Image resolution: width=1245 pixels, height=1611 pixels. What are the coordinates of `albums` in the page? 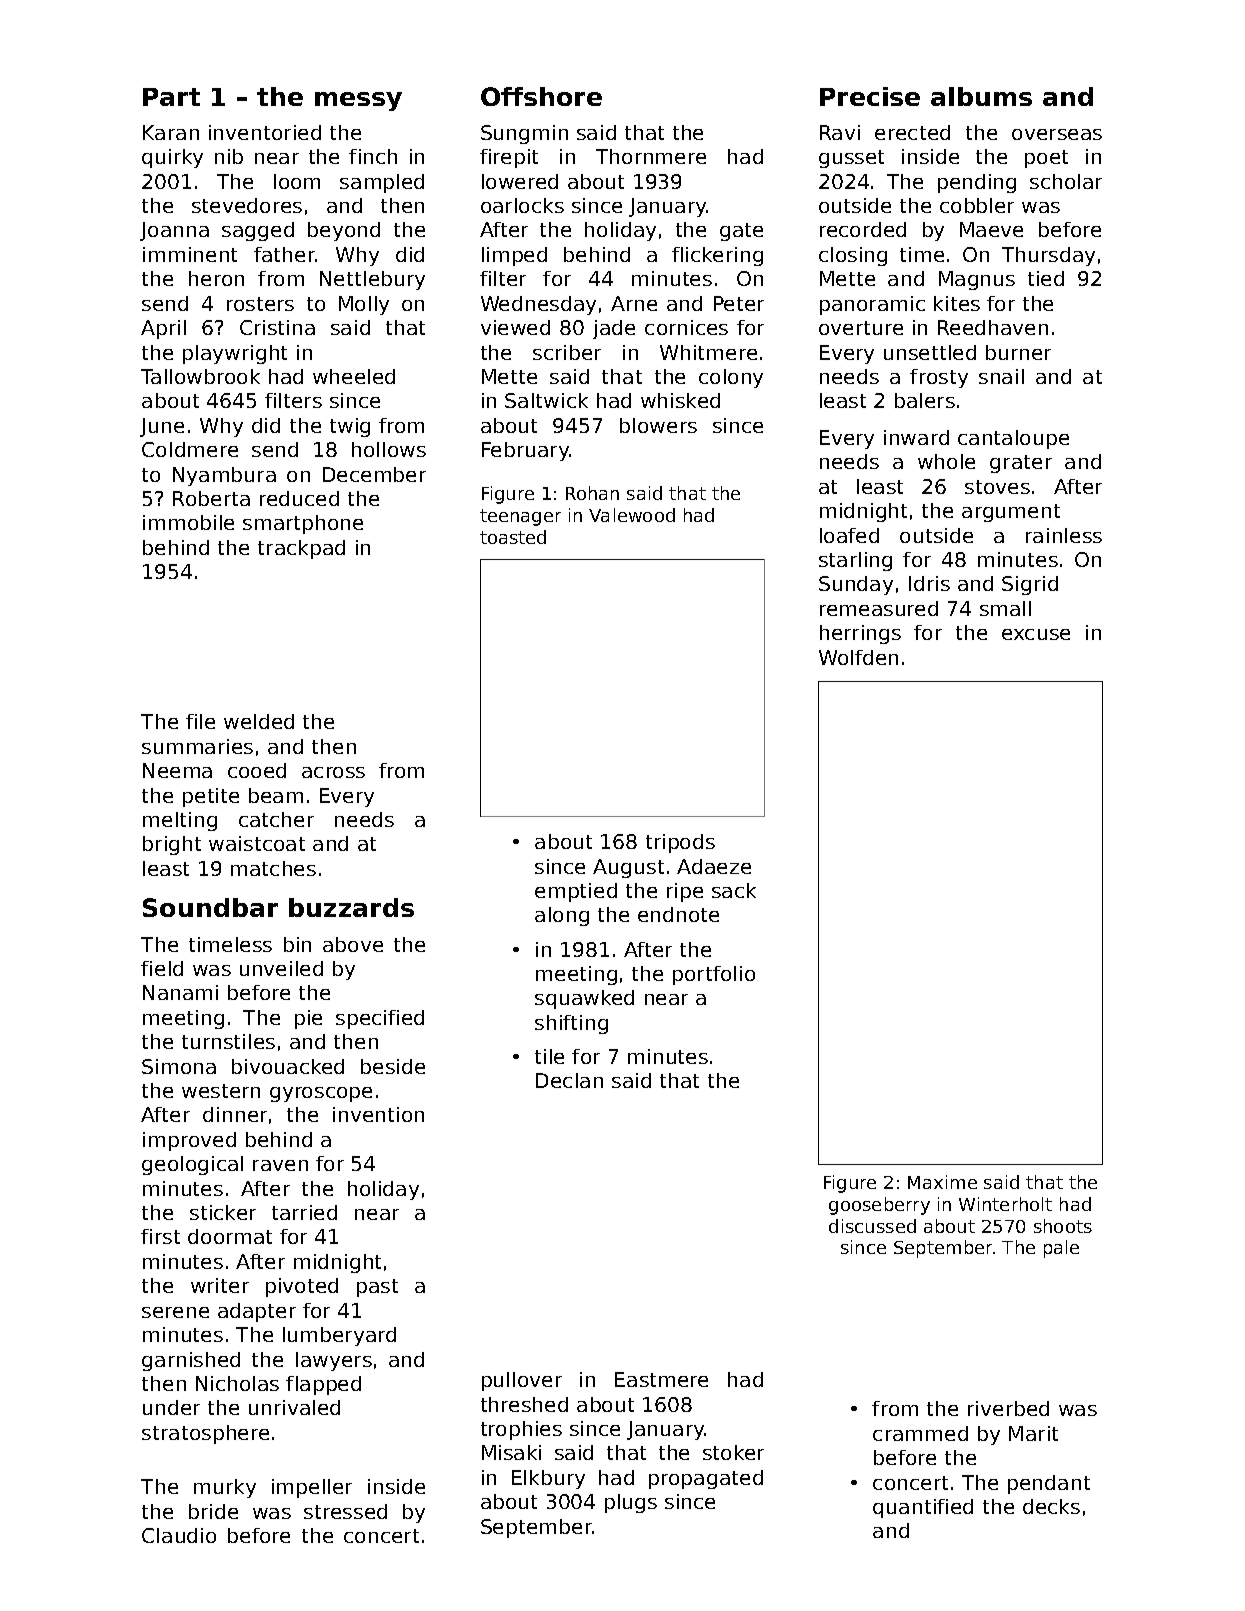 It's located at (981, 96).
